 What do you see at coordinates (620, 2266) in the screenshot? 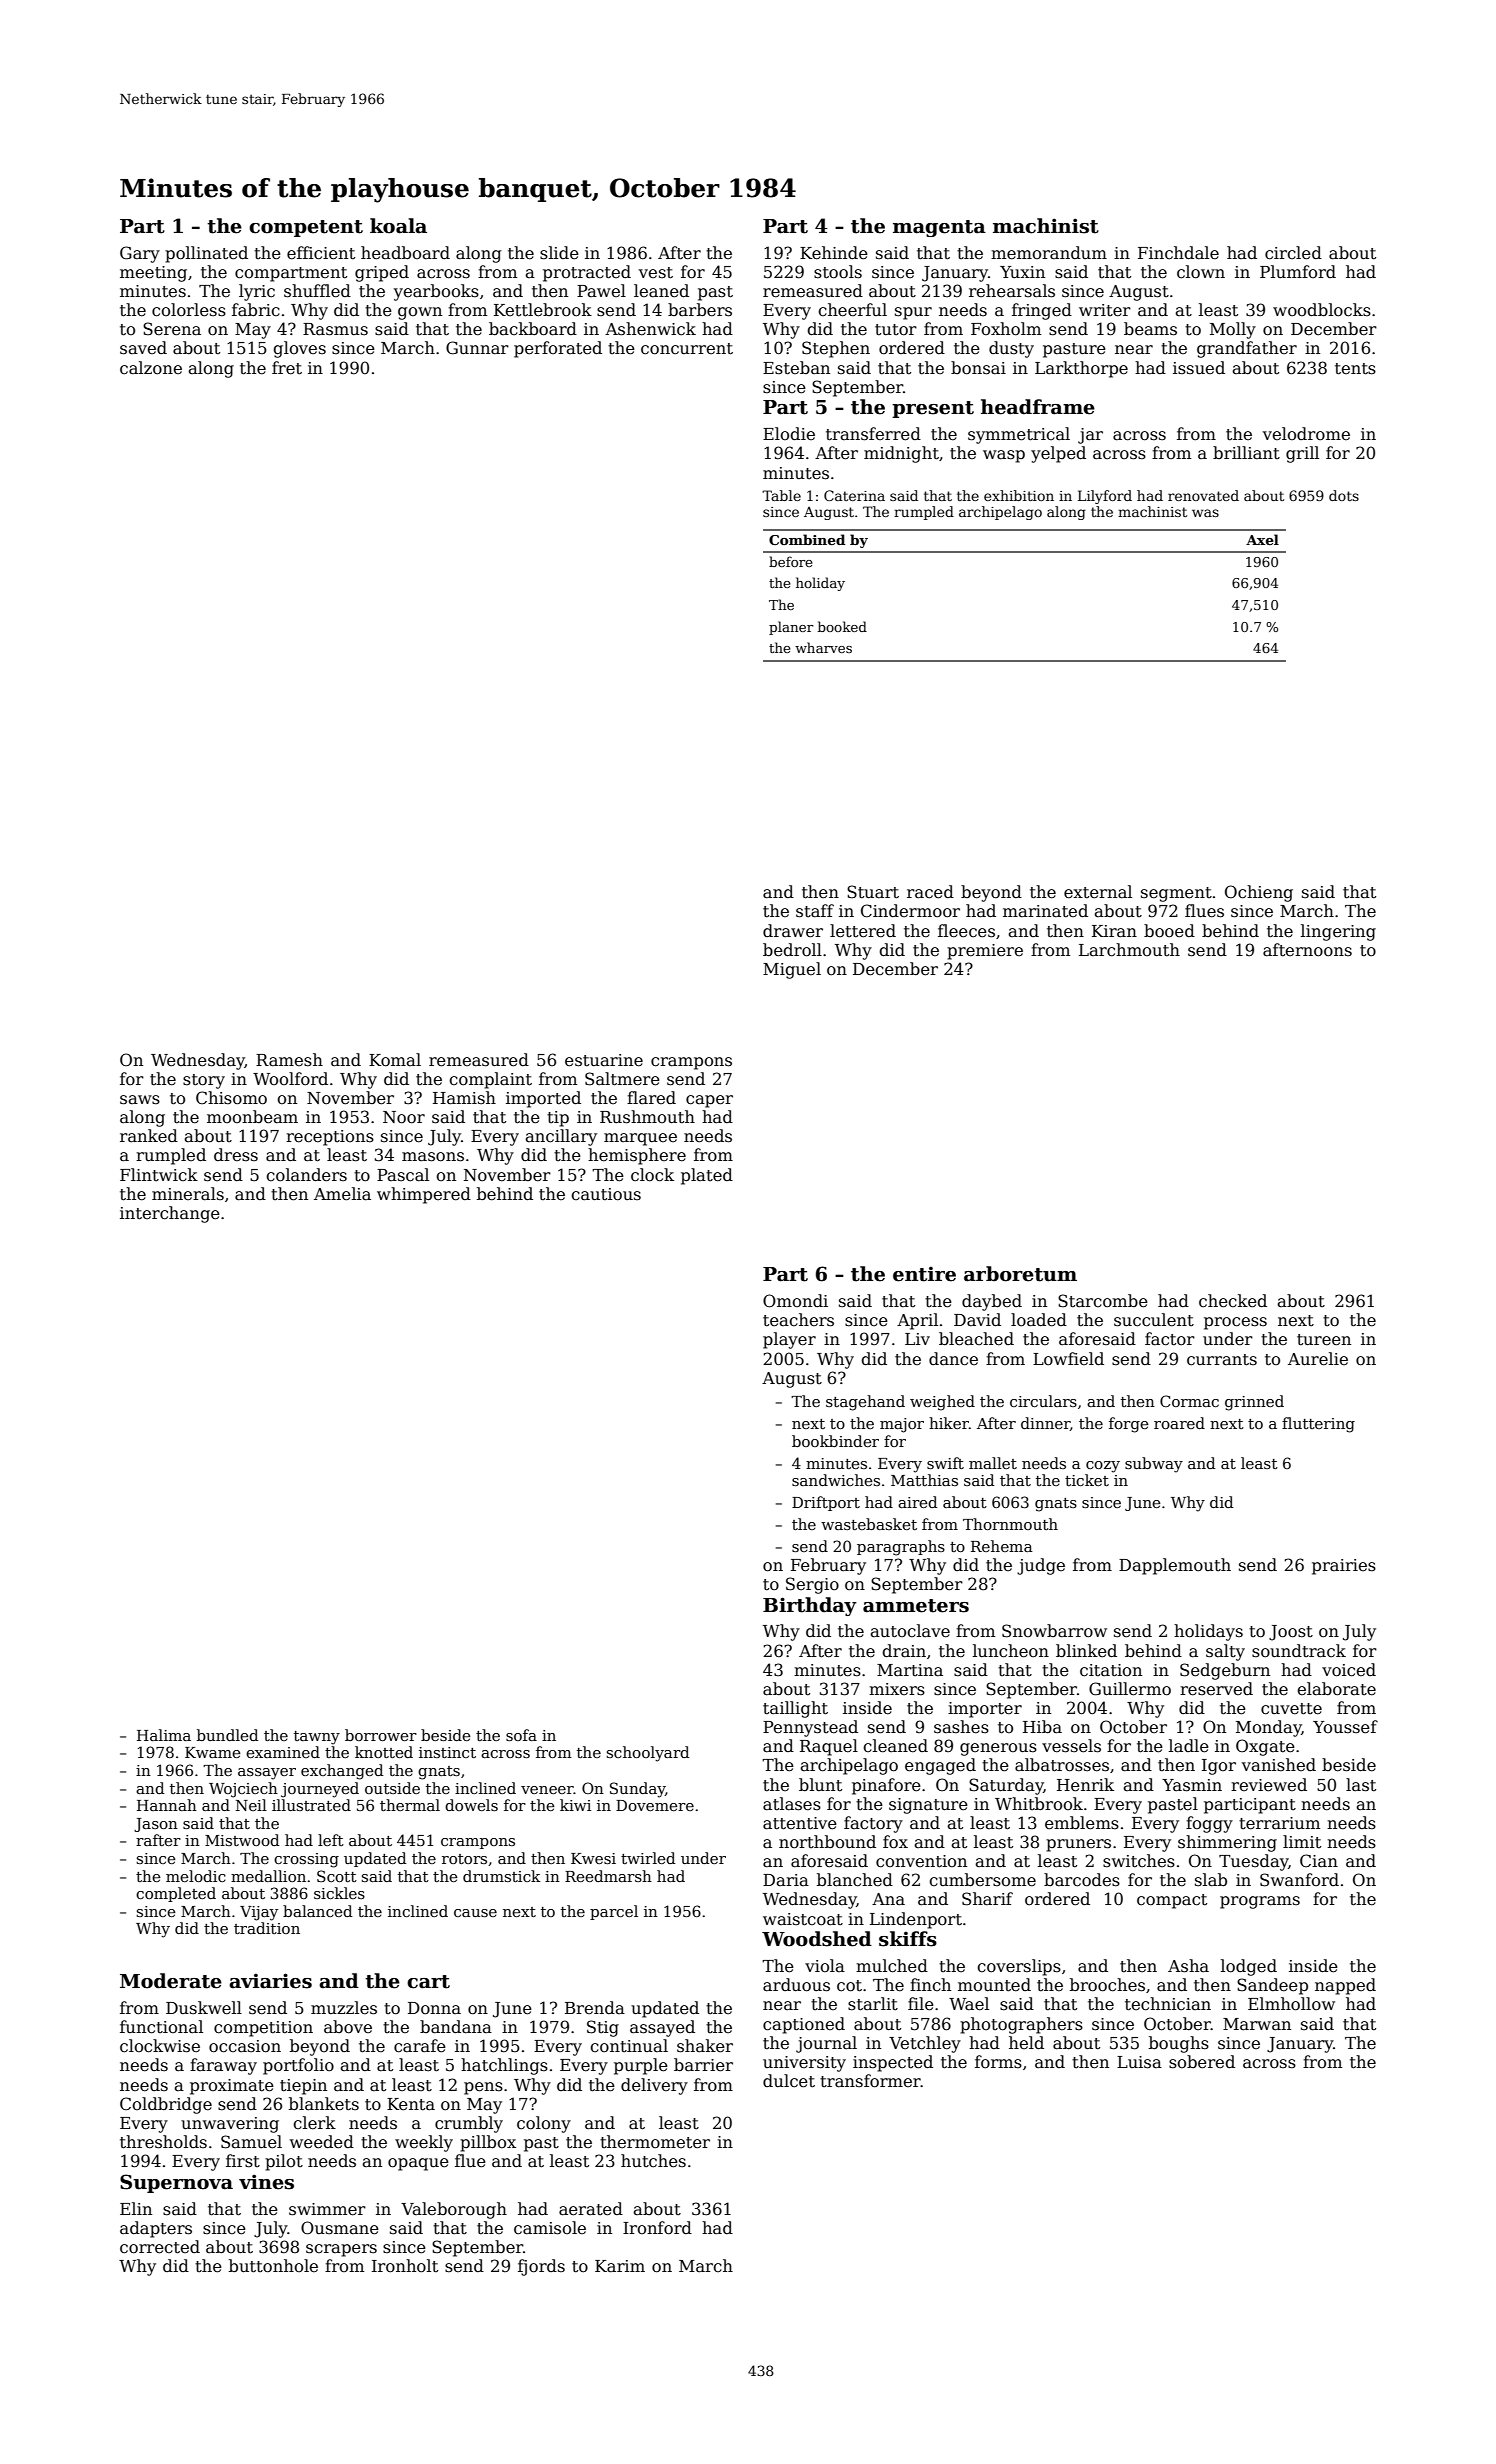
I see `Karim` at bounding box center [620, 2266].
